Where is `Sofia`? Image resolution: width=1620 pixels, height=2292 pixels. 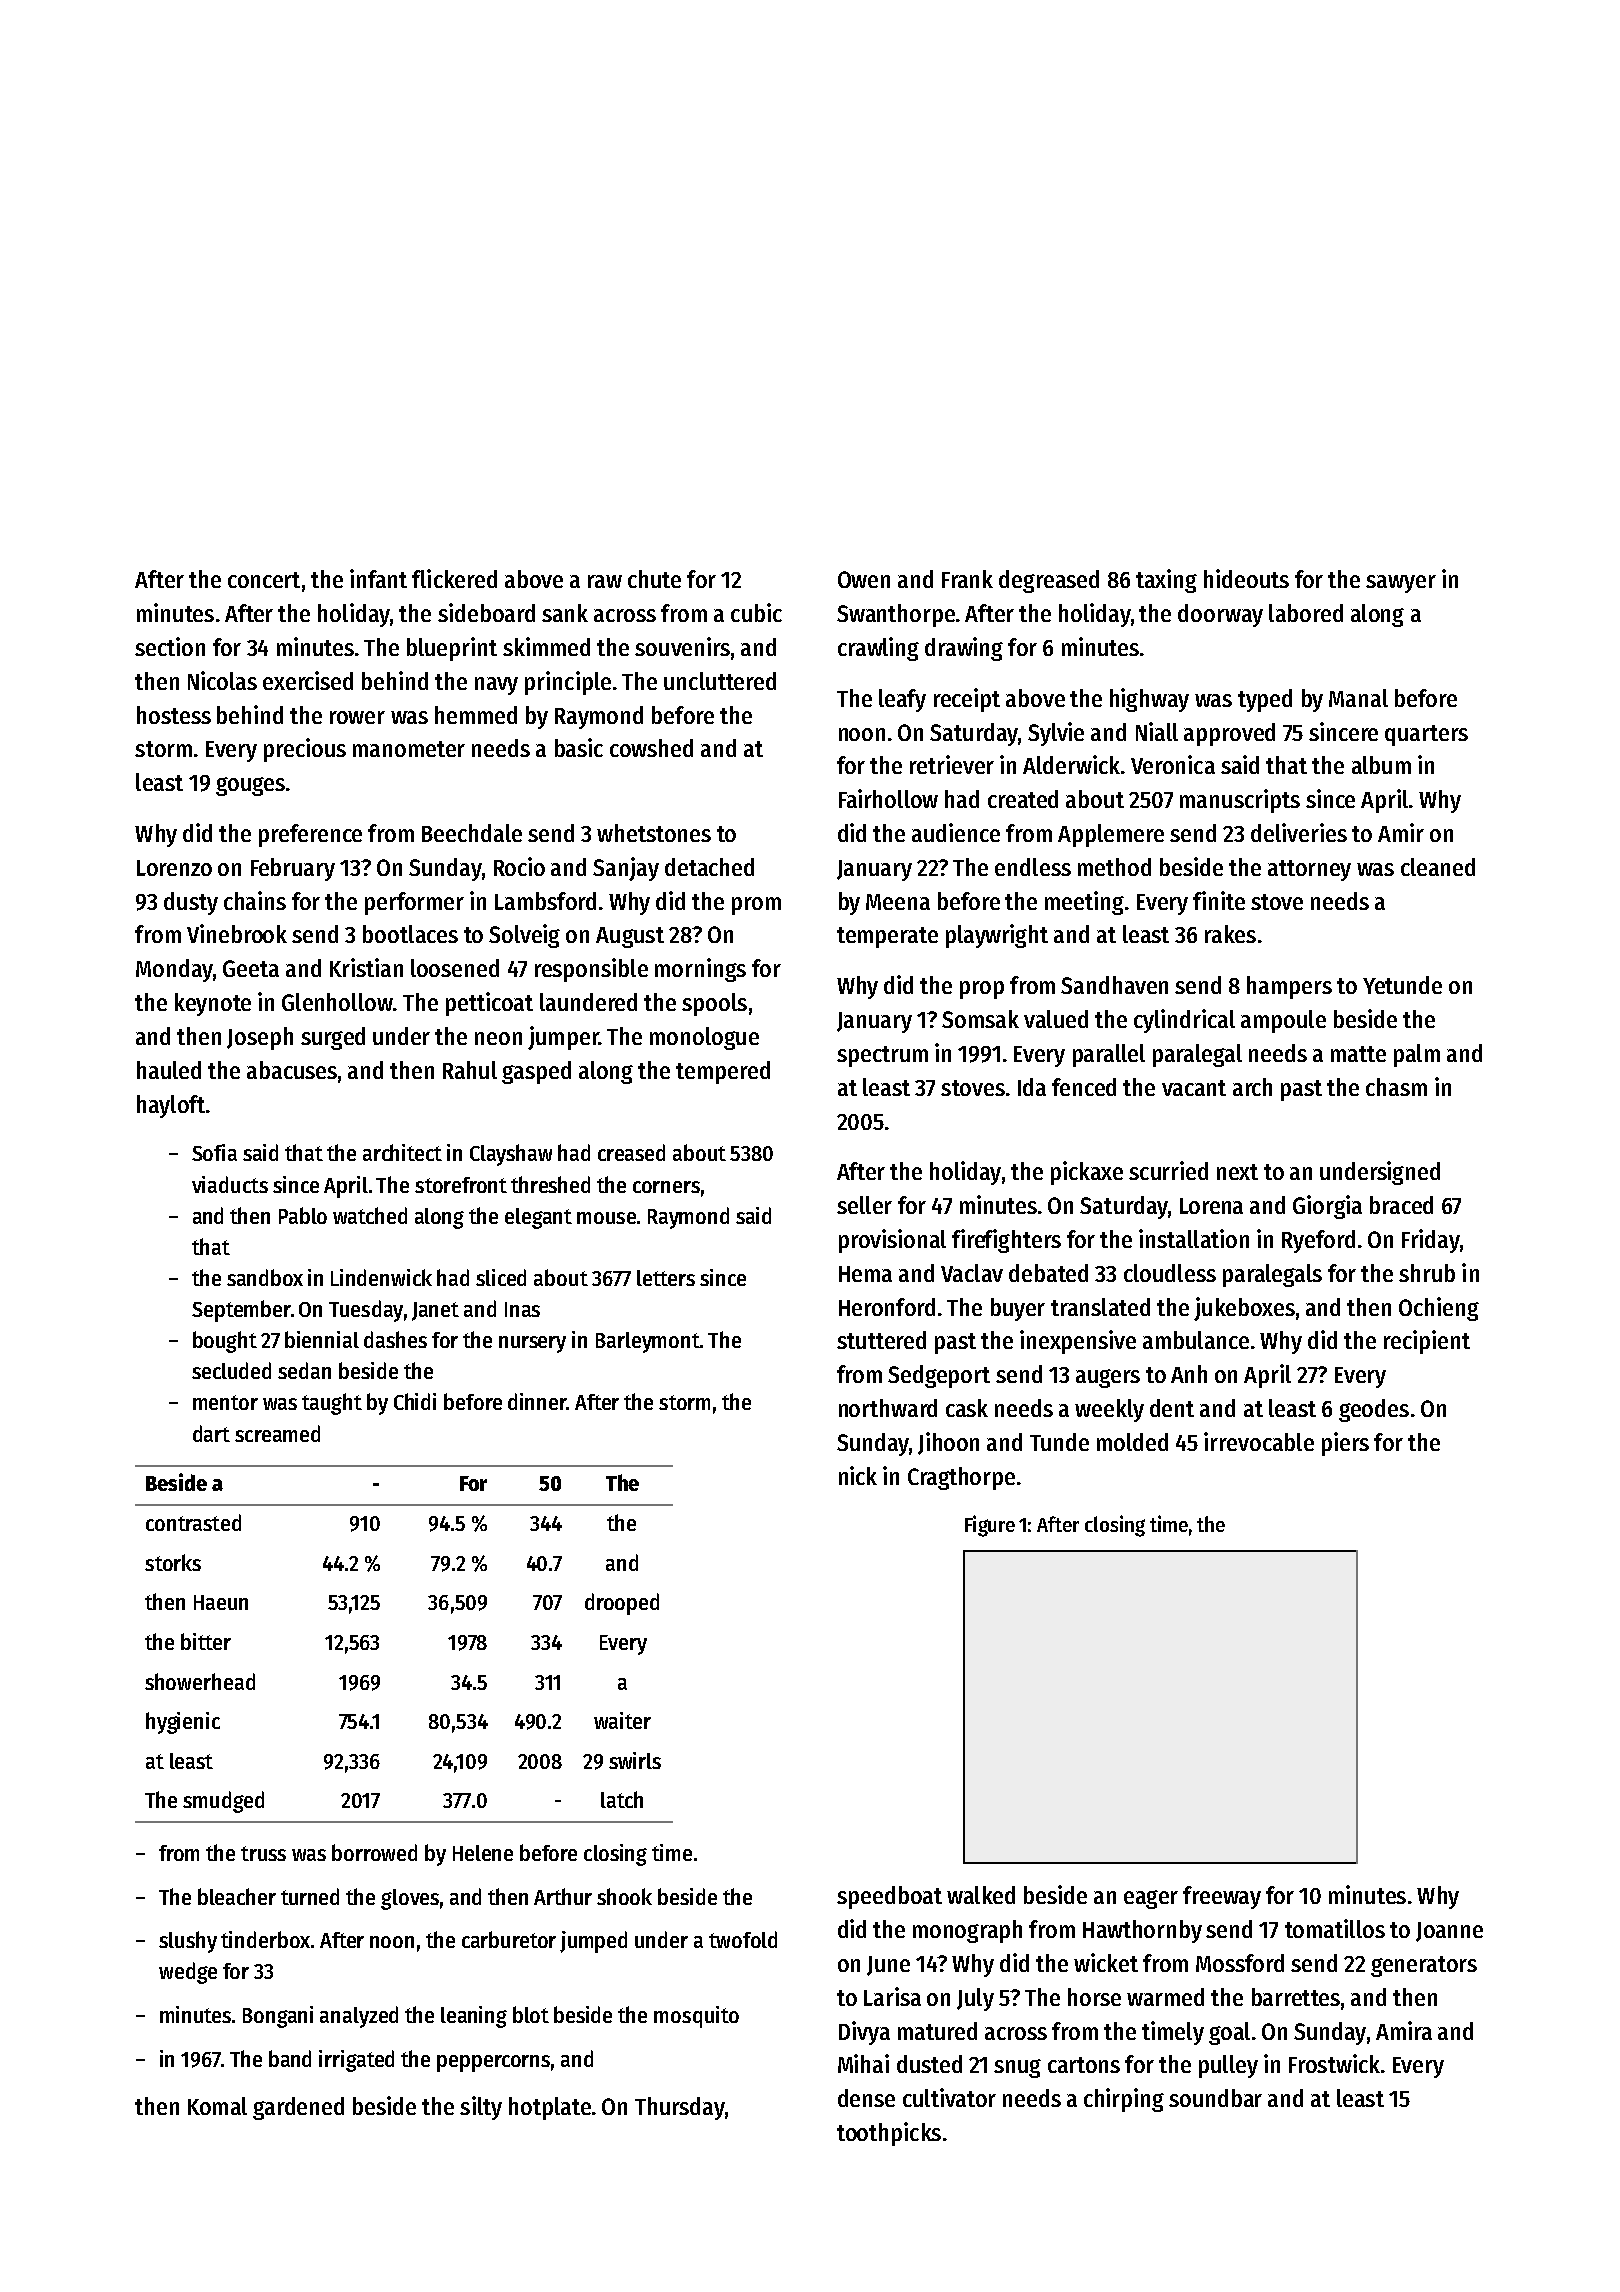 Sofia is located at coordinates (214, 1152).
